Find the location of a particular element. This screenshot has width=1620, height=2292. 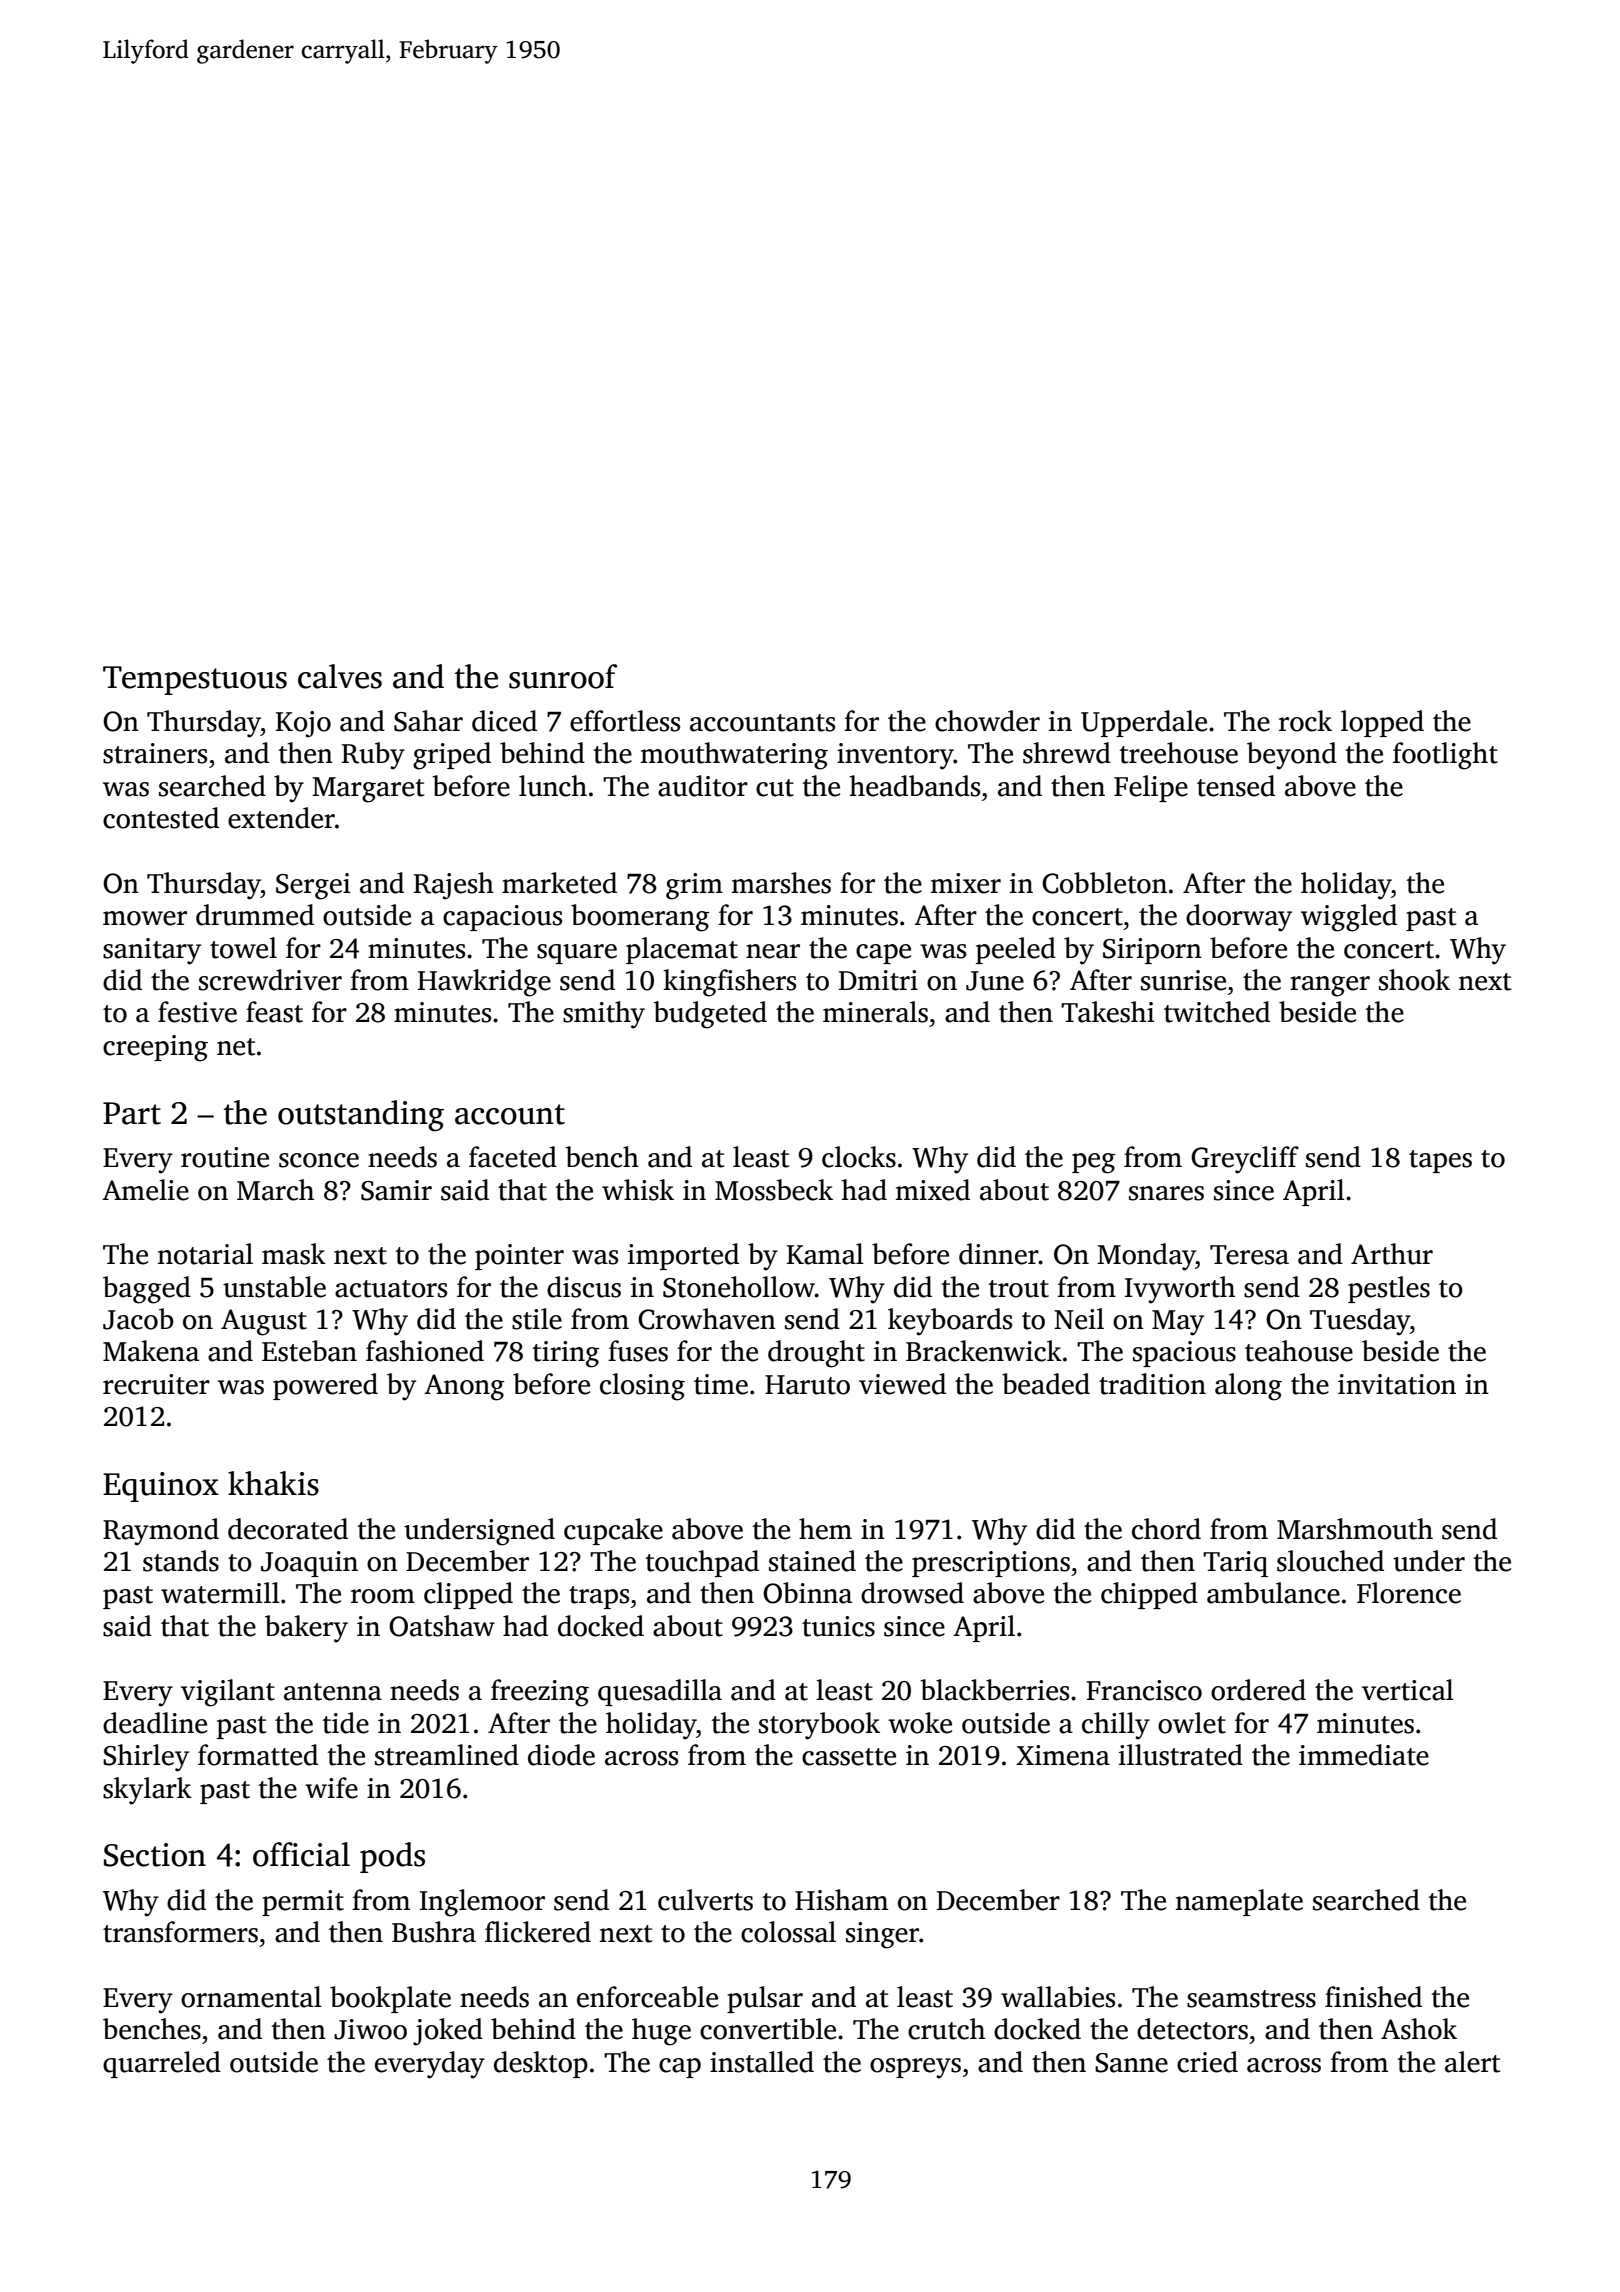

calves is located at coordinates (340, 676).
